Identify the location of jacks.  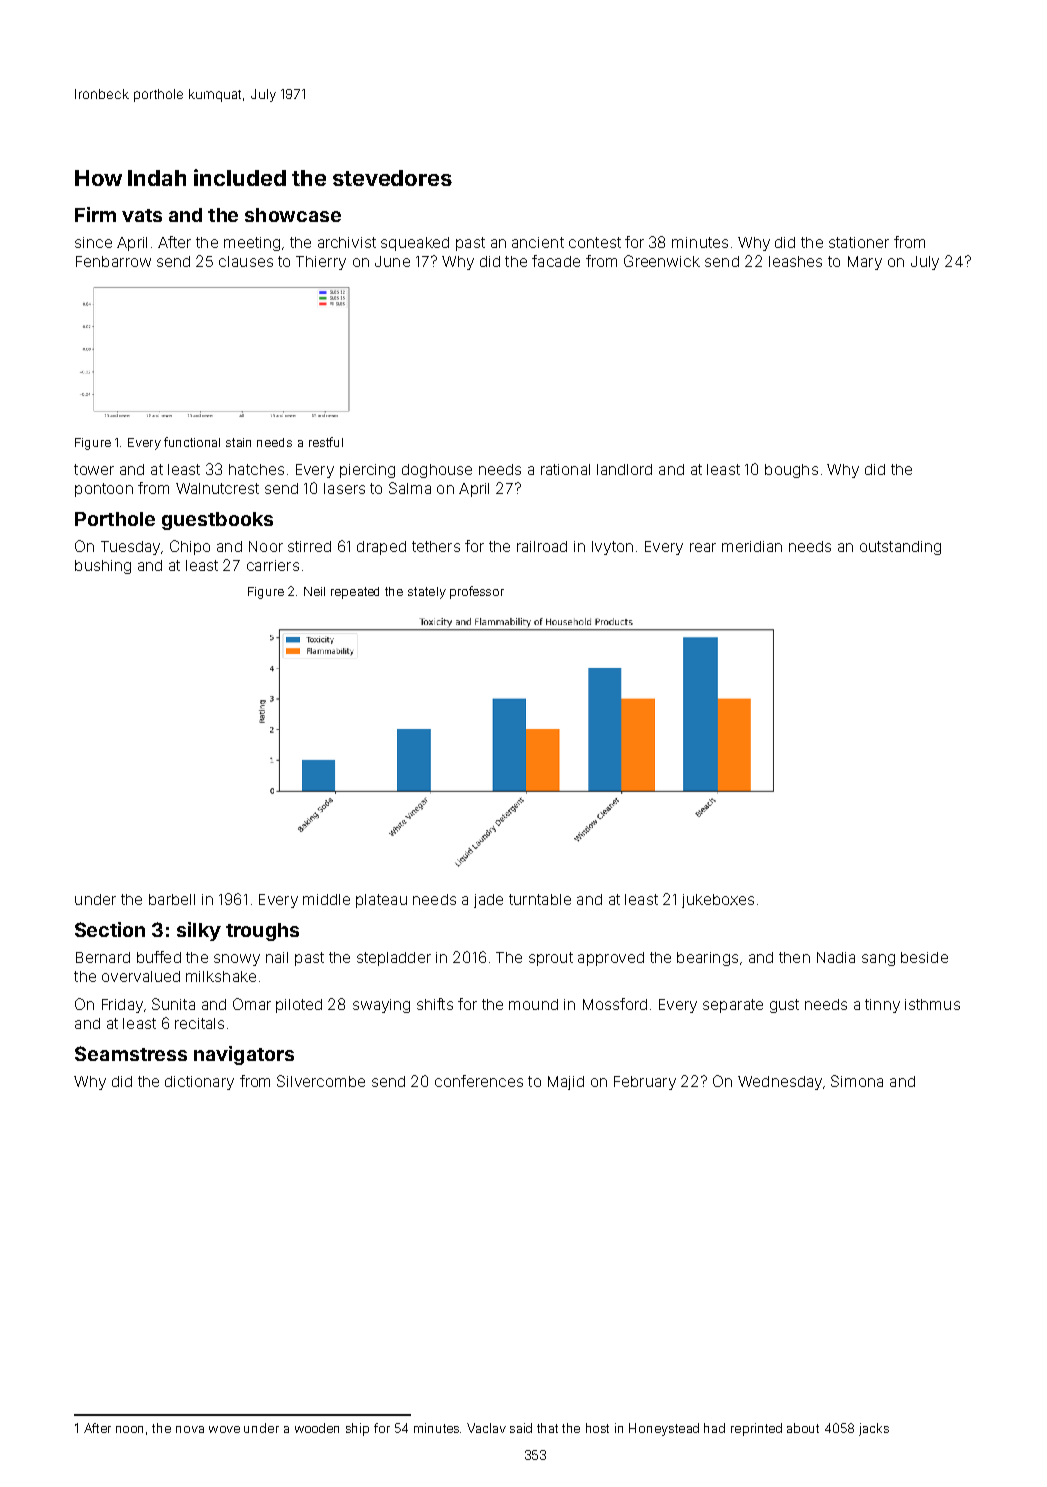
(874, 1429).
